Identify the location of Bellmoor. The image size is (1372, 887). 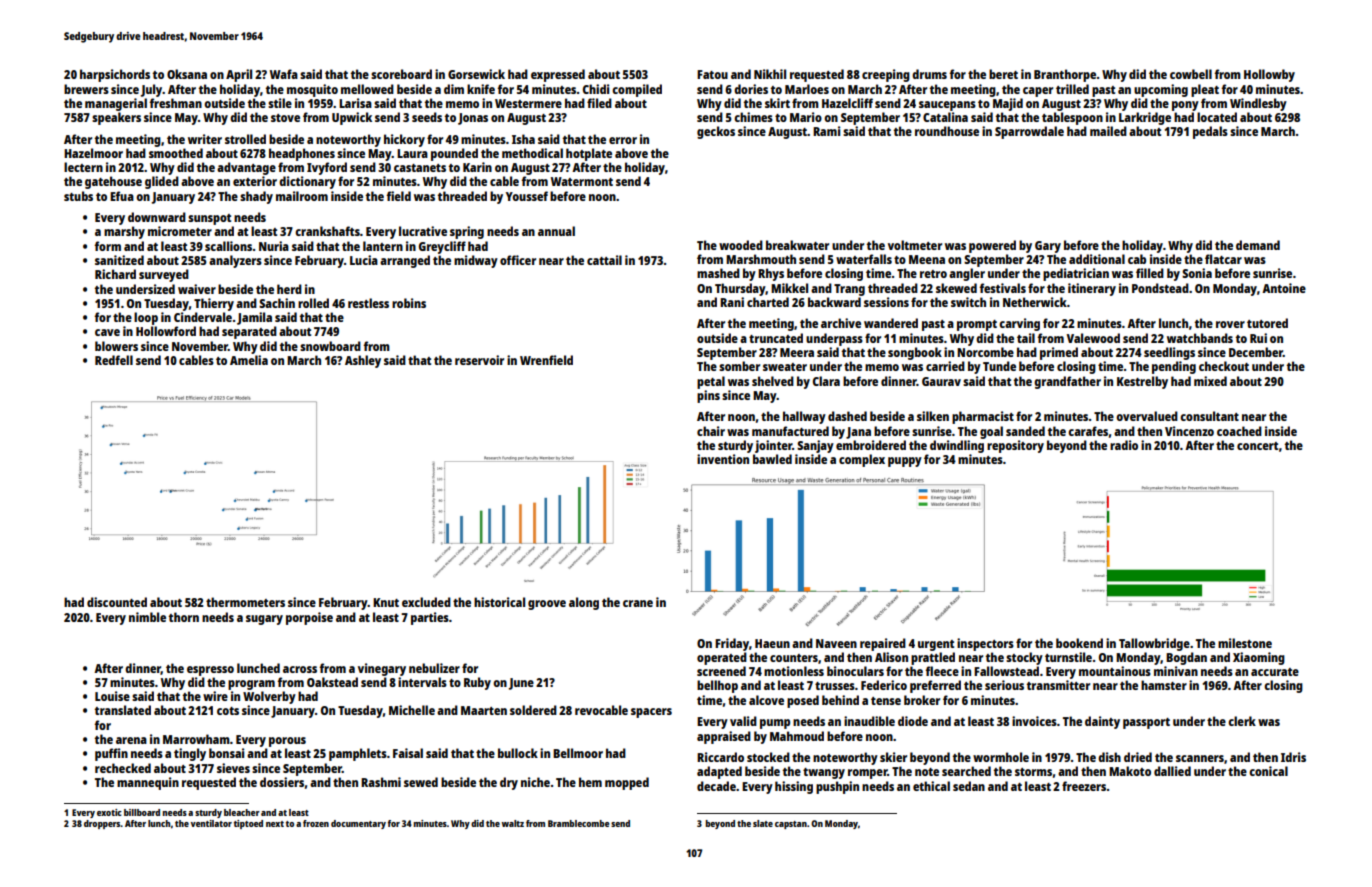
(578, 753).
